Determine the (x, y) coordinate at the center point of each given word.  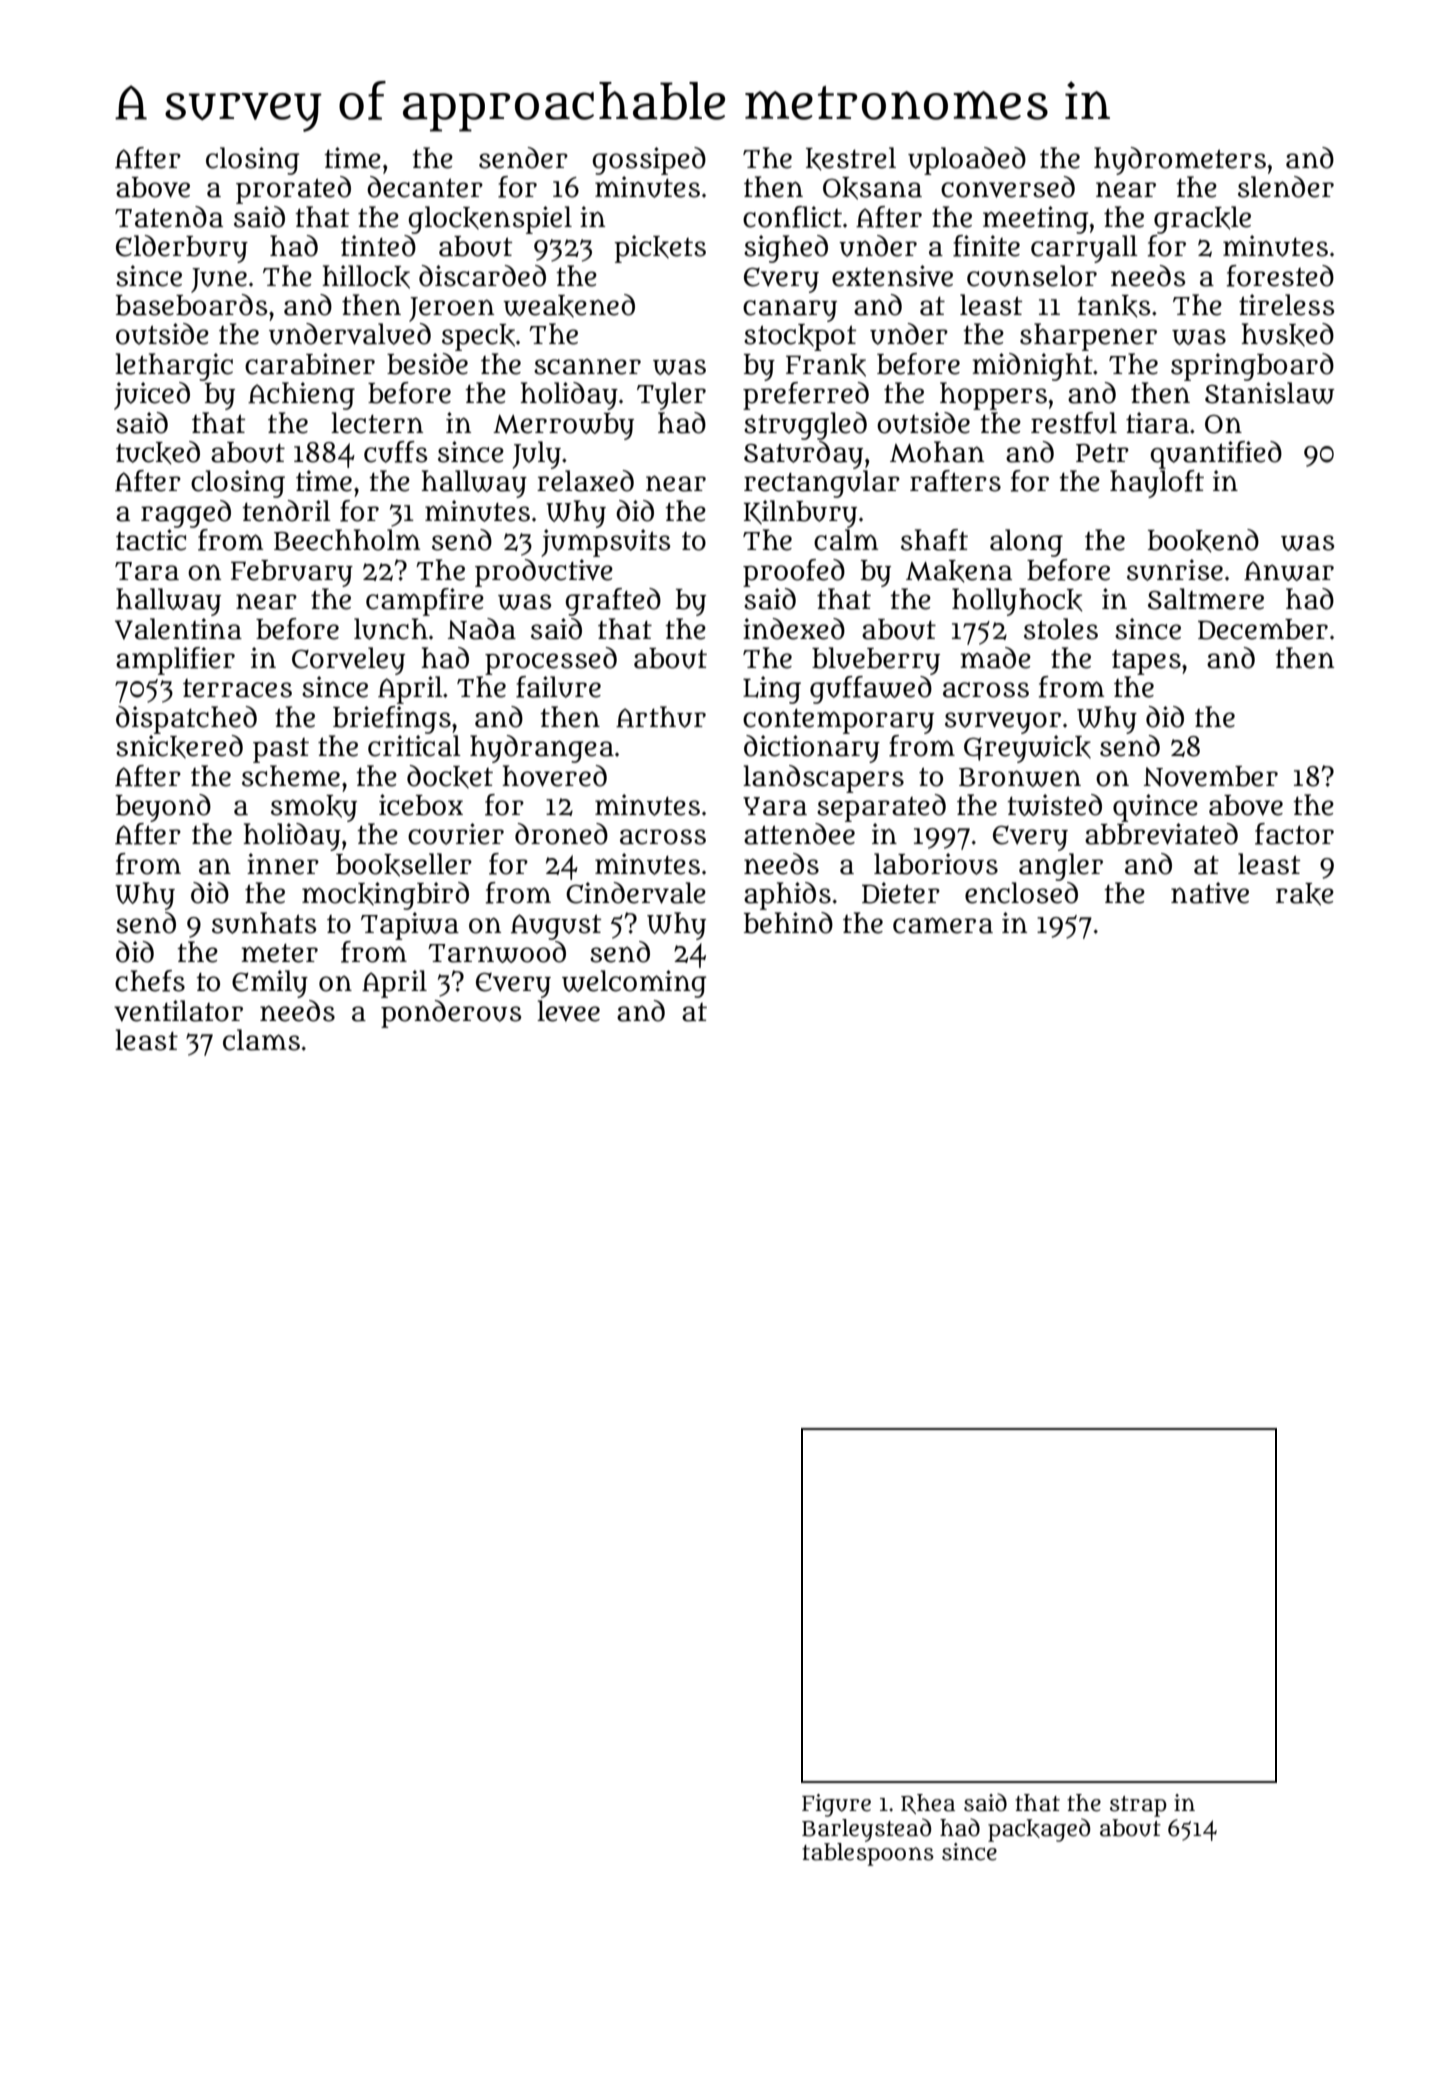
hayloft (1157, 484)
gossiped (649, 161)
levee (568, 1011)
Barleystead (866, 1830)
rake (1305, 894)
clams (261, 1040)
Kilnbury (800, 514)
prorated (293, 190)
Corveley (348, 661)
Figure (836, 1805)
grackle (1202, 220)
